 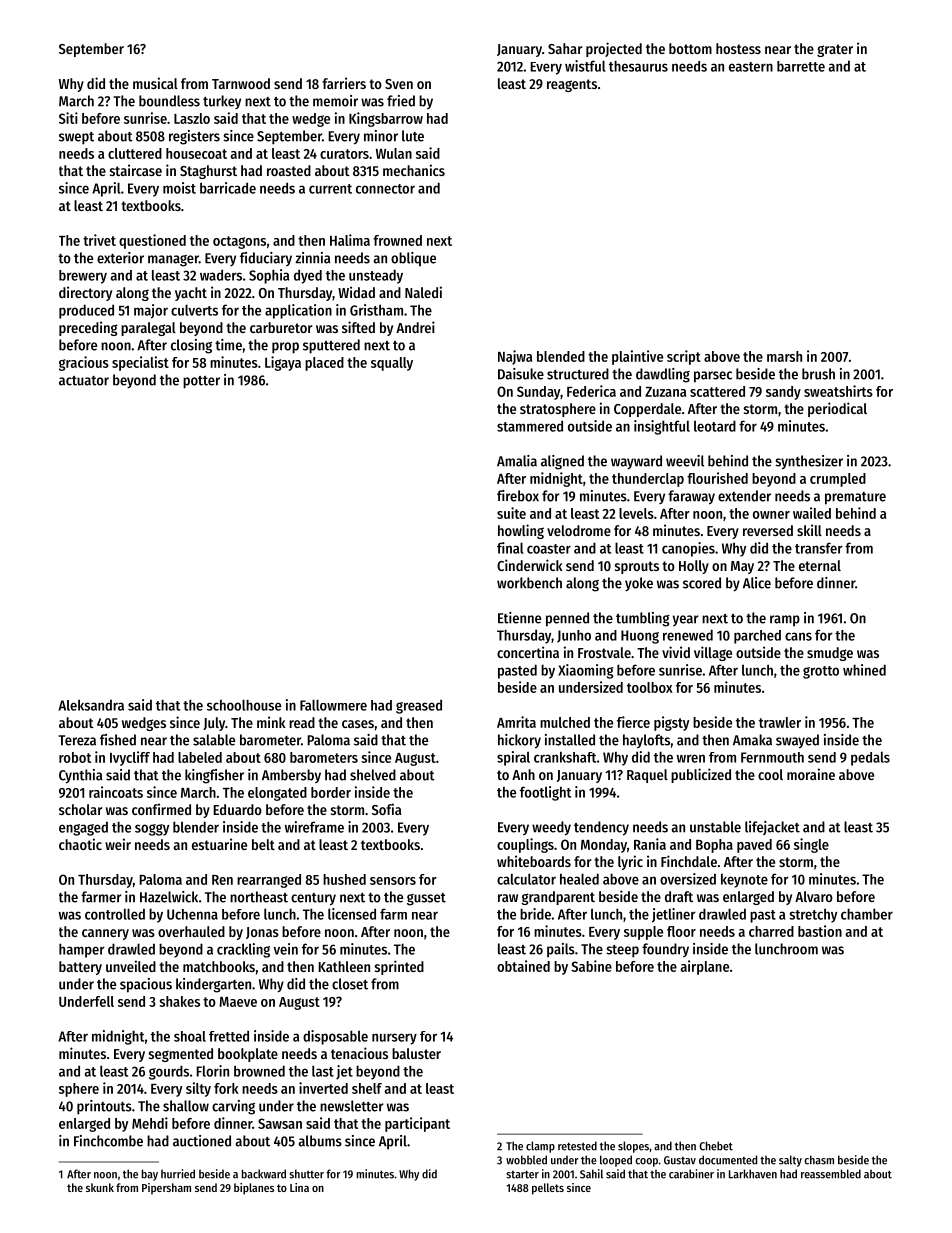 I want to click on script, so click(x=684, y=357).
